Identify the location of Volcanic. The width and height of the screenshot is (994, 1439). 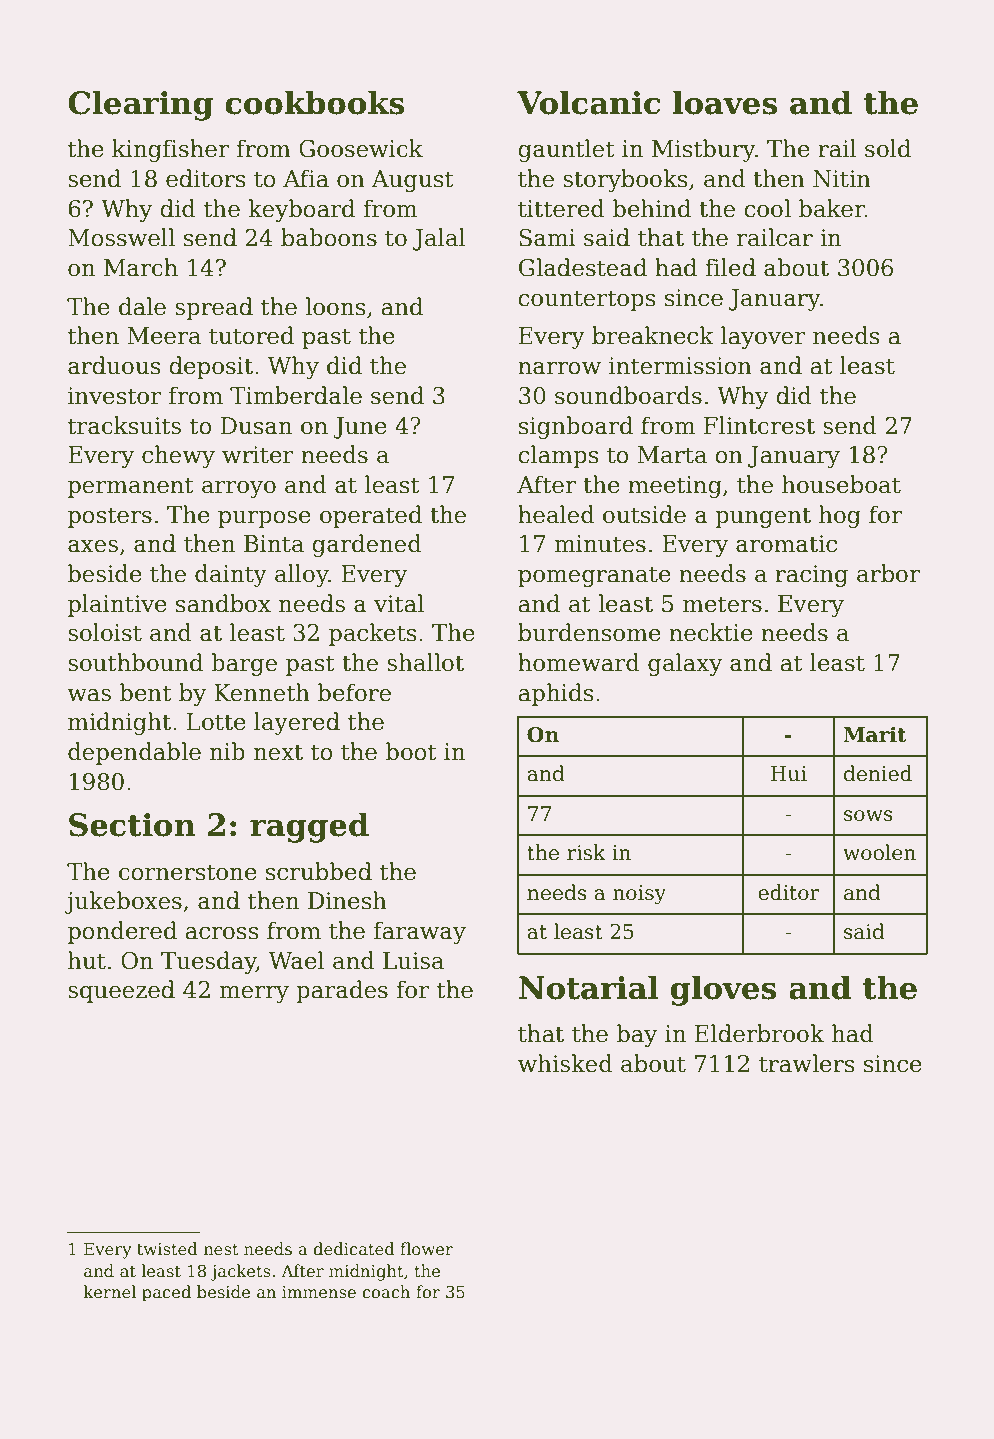
(588, 102).
